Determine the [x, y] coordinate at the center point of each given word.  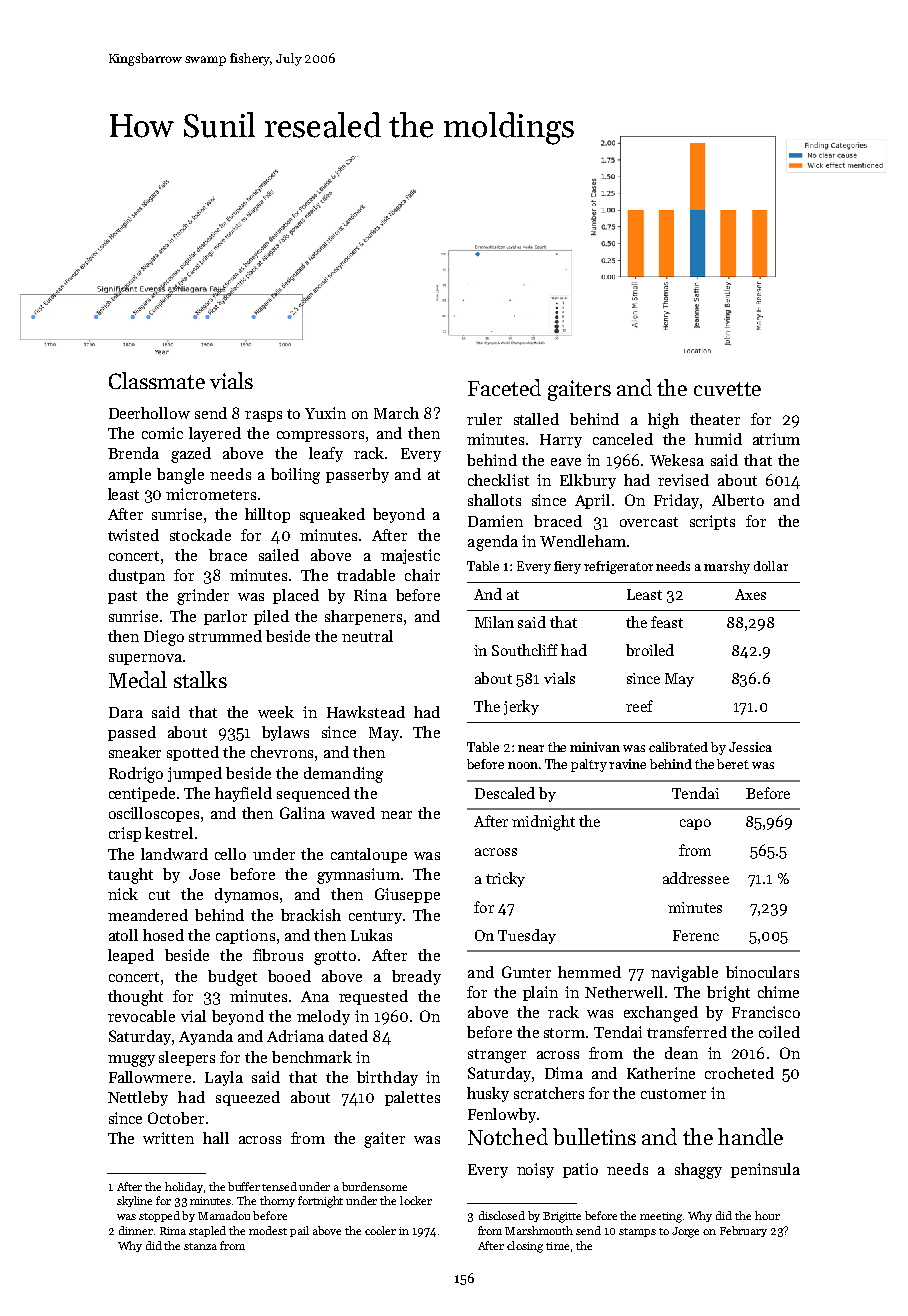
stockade [200, 535]
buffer [244, 1186]
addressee [696, 878]
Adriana [295, 1036]
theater [715, 419]
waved [353, 813]
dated [348, 1036]
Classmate [157, 380]
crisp [125, 834]
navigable [684, 974]
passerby [357, 475]
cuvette [727, 389]
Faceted [504, 387]
